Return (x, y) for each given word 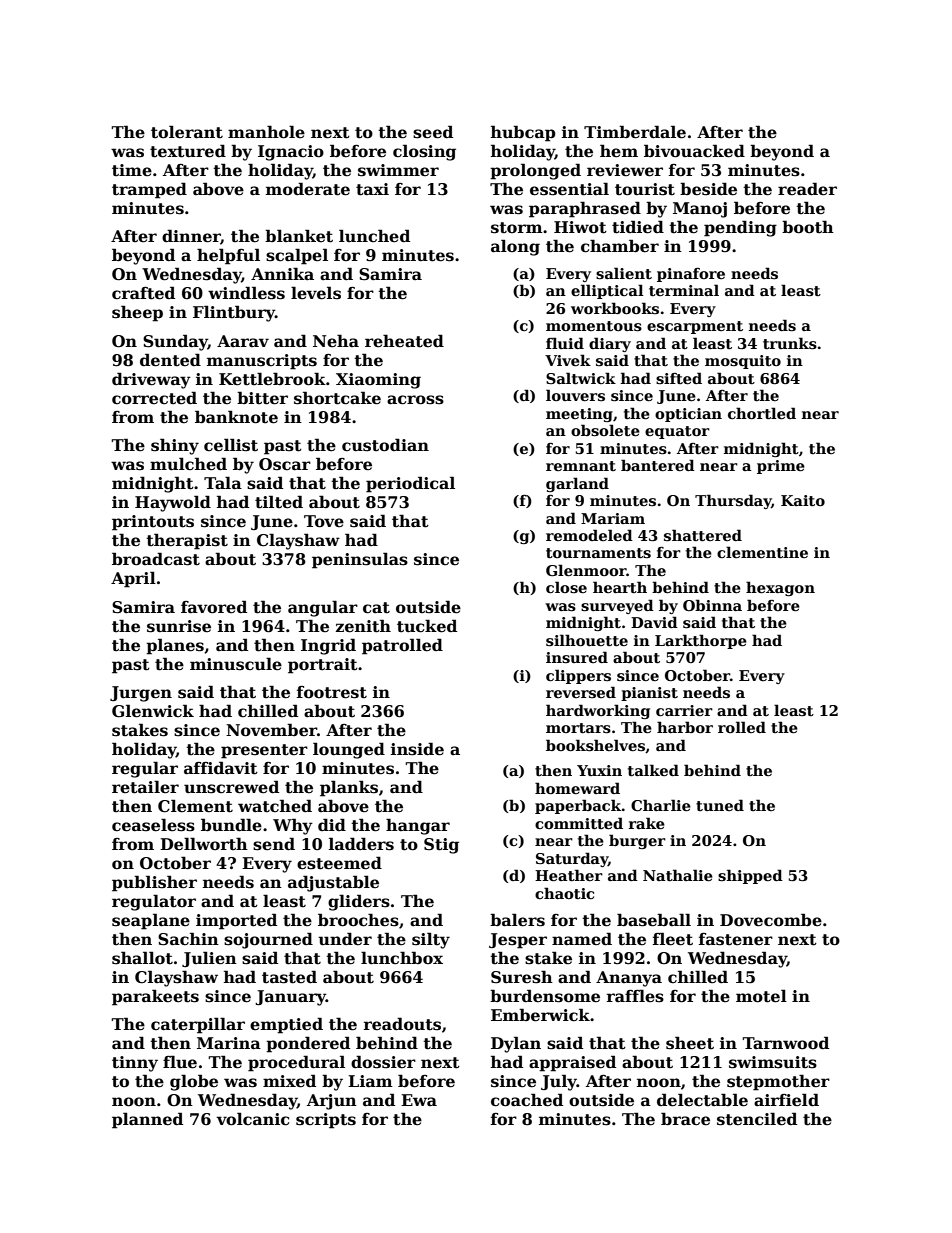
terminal (684, 290)
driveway (151, 380)
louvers (575, 395)
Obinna (712, 605)
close (566, 587)
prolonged (535, 171)
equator (677, 432)
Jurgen (141, 694)
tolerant (187, 132)
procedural (296, 1063)
